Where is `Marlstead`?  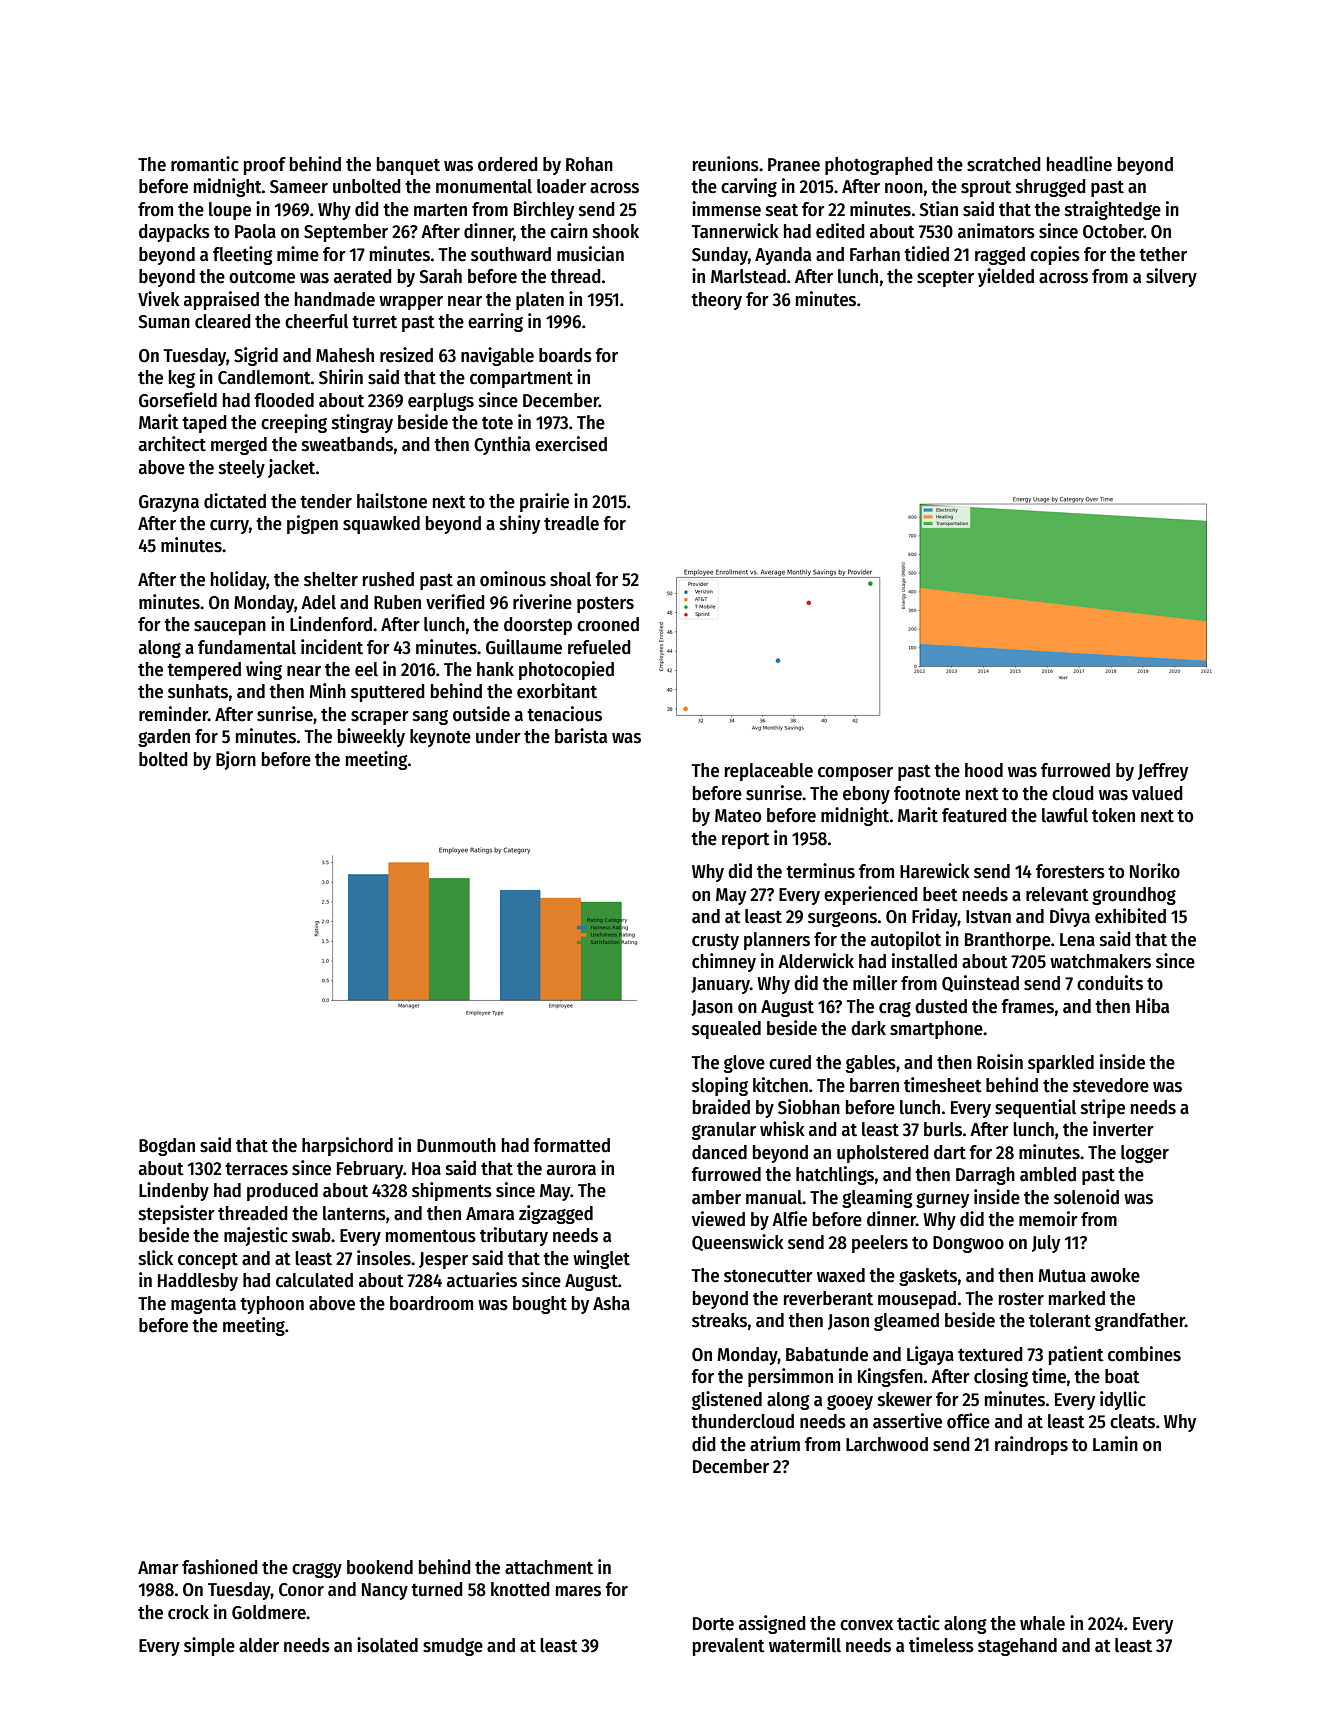 Marlstead is located at coordinates (748, 276).
